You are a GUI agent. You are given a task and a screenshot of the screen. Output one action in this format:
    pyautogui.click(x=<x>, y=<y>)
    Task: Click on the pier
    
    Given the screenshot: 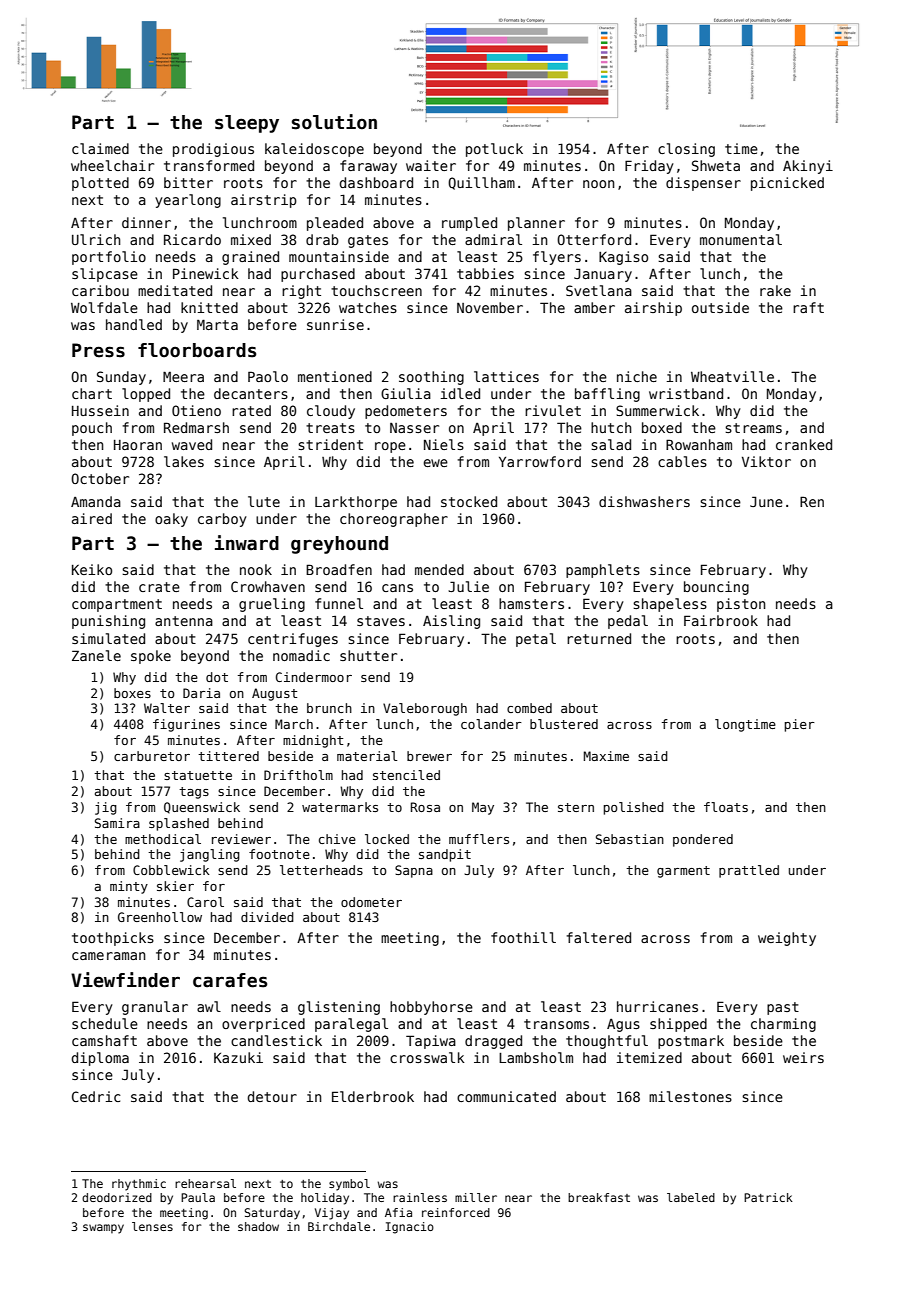 What is the action you would take?
    pyautogui.click(x=800, y=725)
